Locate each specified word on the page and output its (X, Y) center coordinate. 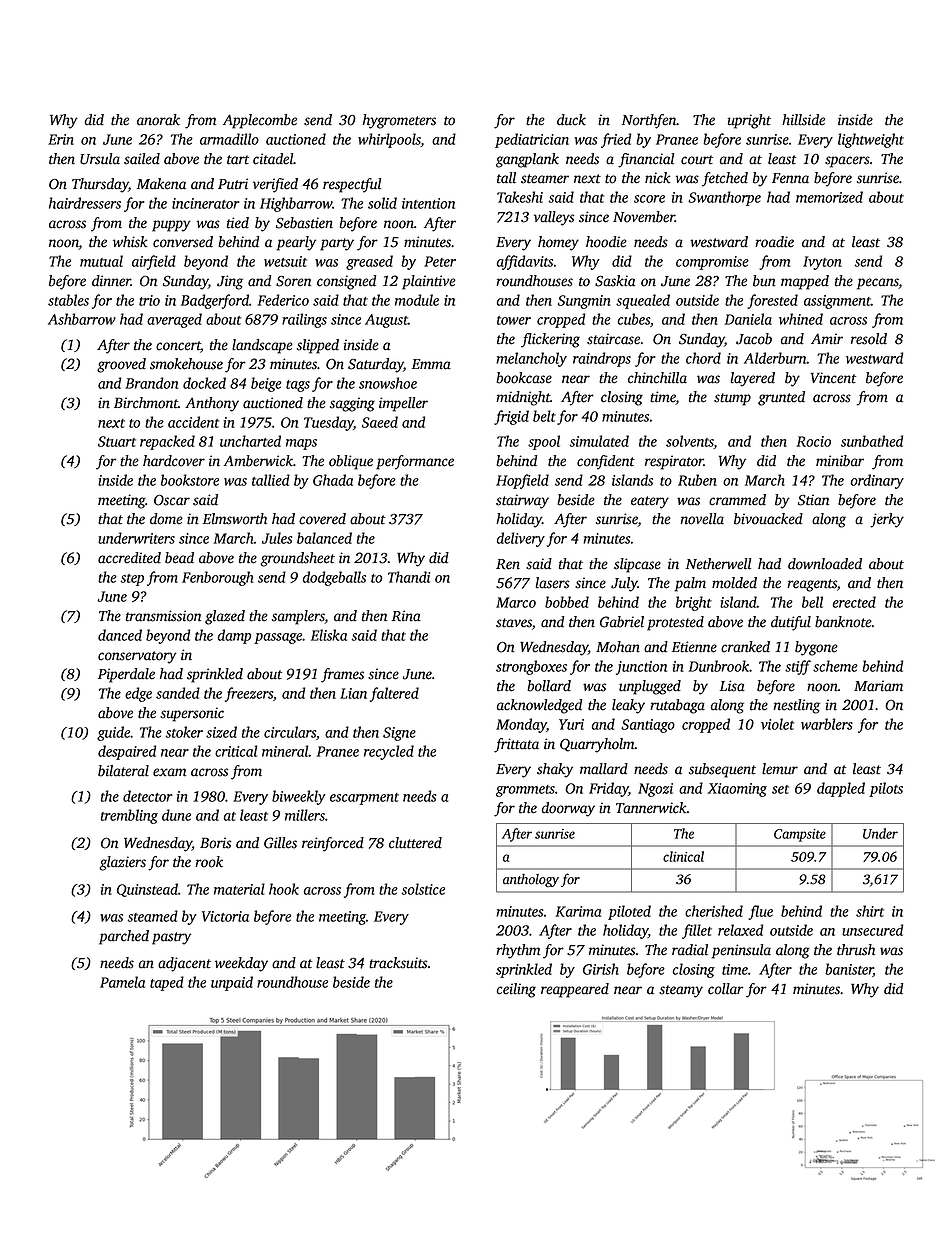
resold (869, 339)
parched (124, 937)
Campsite (800, 835)
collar (725, 989)
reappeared (575, 990)
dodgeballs (334, 578)
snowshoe (388, 383)
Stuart (117, 441)
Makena (161, 184)
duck (571, 120)
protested (675, 623)
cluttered (415, 843)
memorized (829, 197)
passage (278, 638)
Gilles (280, 843)
